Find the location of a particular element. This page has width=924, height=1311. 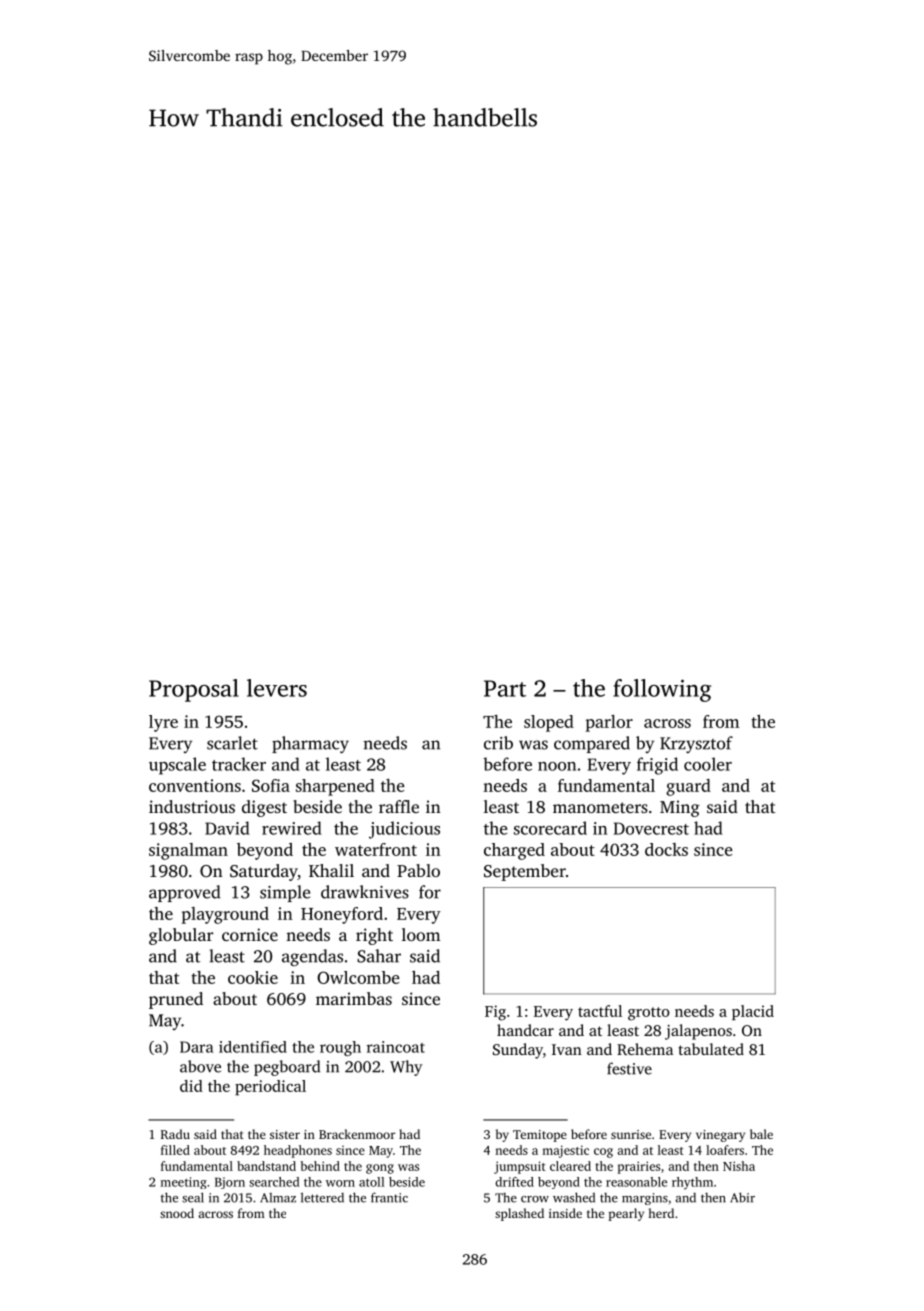

Krzysztof is located at coordinates (696, 744).
